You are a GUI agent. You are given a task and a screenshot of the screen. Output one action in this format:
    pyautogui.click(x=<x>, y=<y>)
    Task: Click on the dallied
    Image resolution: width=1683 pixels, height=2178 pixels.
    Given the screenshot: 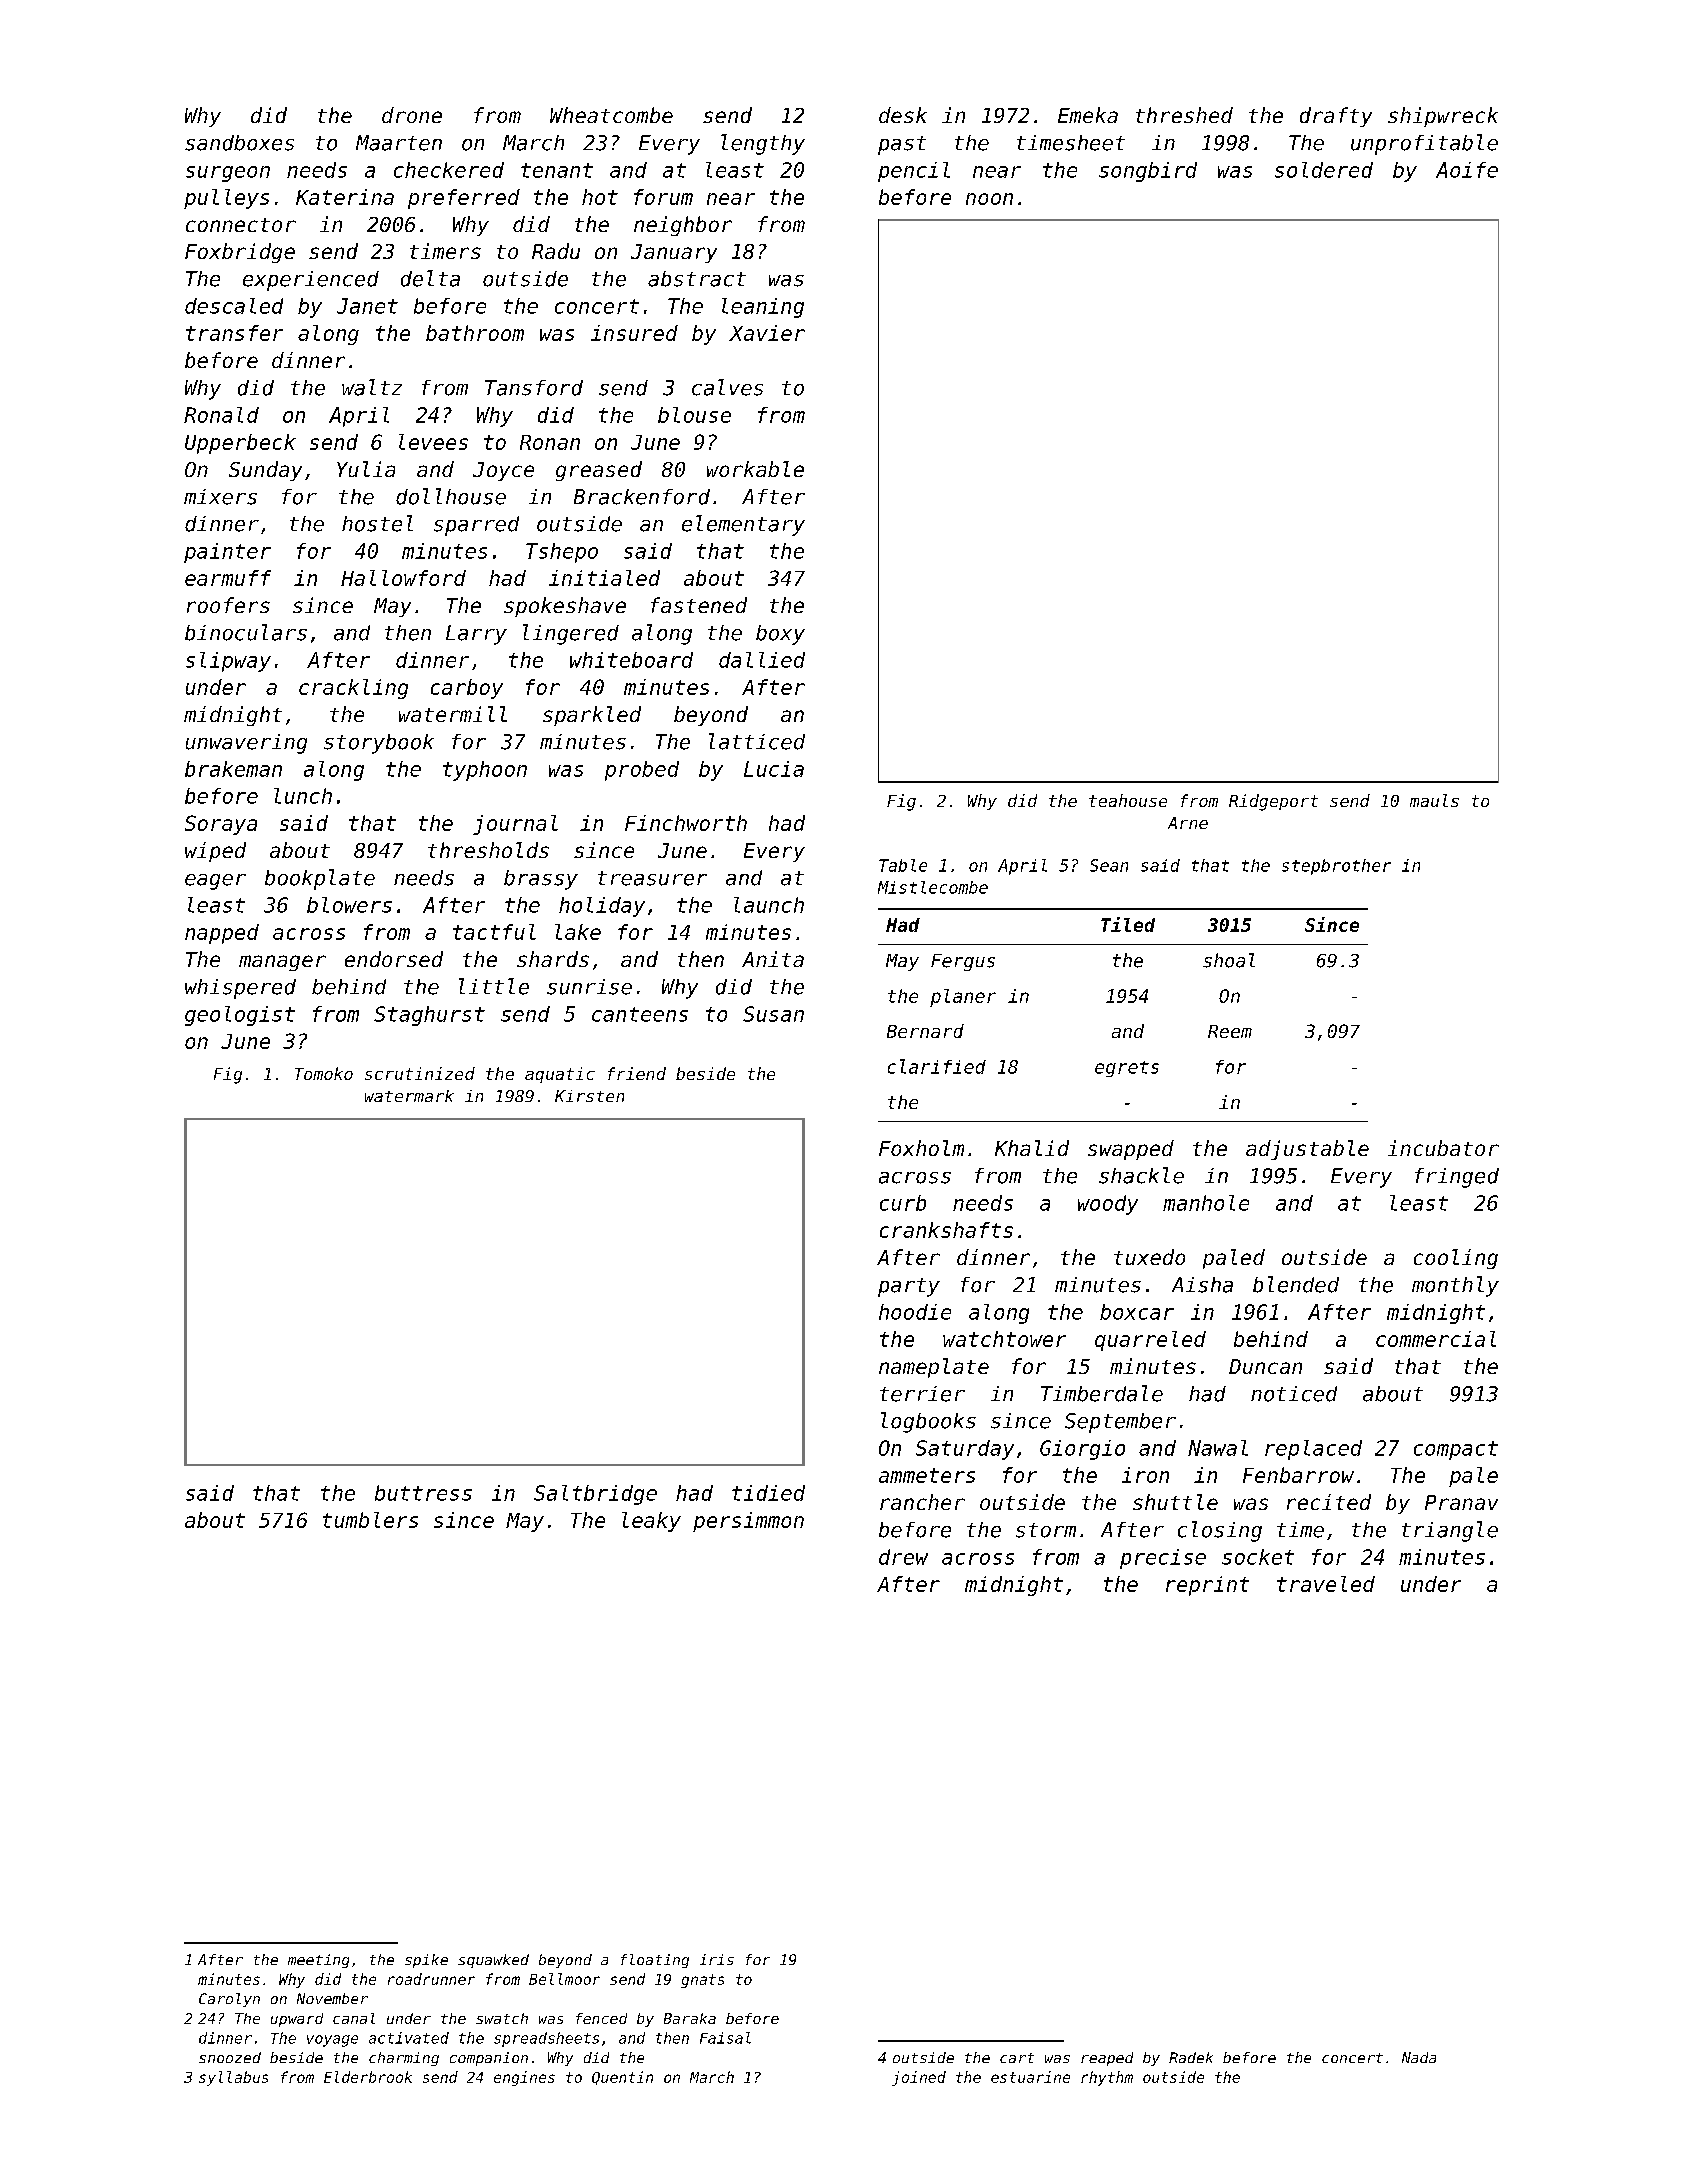 What is the action you would take?
    pyautogui.click(x=762, y=660)
